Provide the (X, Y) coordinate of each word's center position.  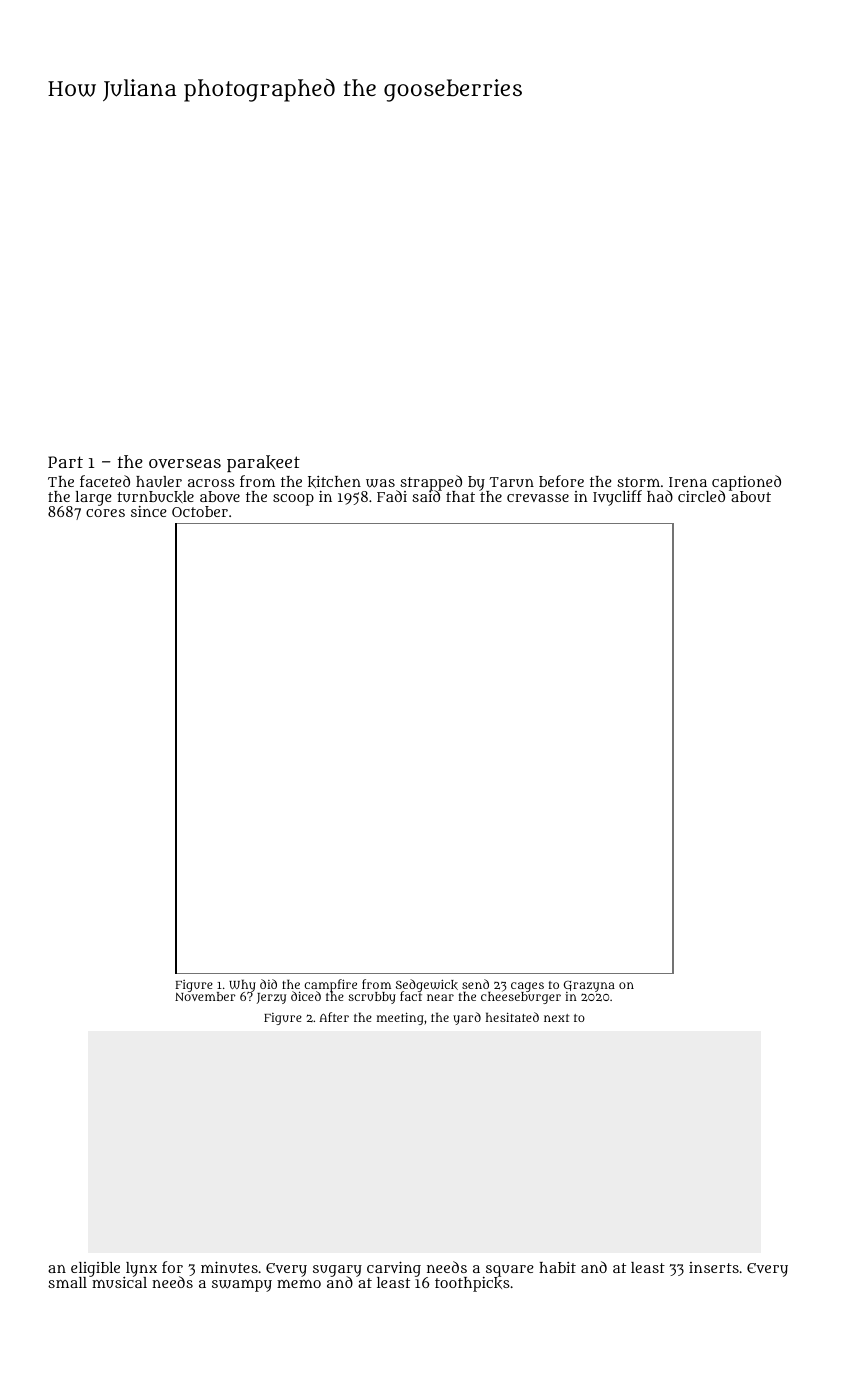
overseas (185, 463)
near (440, 997)
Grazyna (589, 986)
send (475, 984)
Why (242, 985)
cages (527, 987)
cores (105, 513)
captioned (746, 483)
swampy (242, 1286)
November (205, 996)
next (557, 1018)
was (380, 483)
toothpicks (472, 1284)
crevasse (538, 498)
